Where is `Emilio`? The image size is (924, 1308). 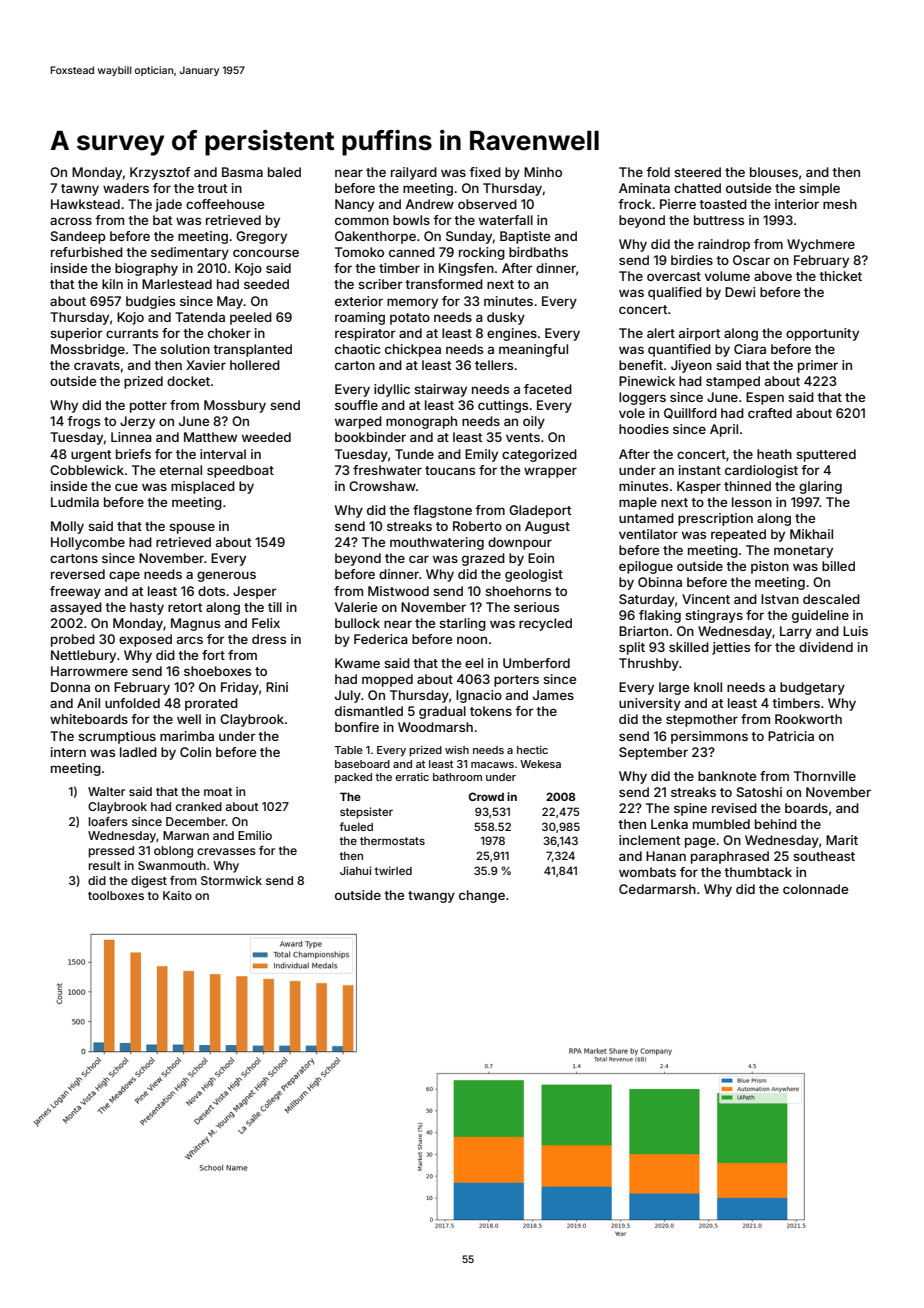 Emilio is located at coordinates (255, 835).
